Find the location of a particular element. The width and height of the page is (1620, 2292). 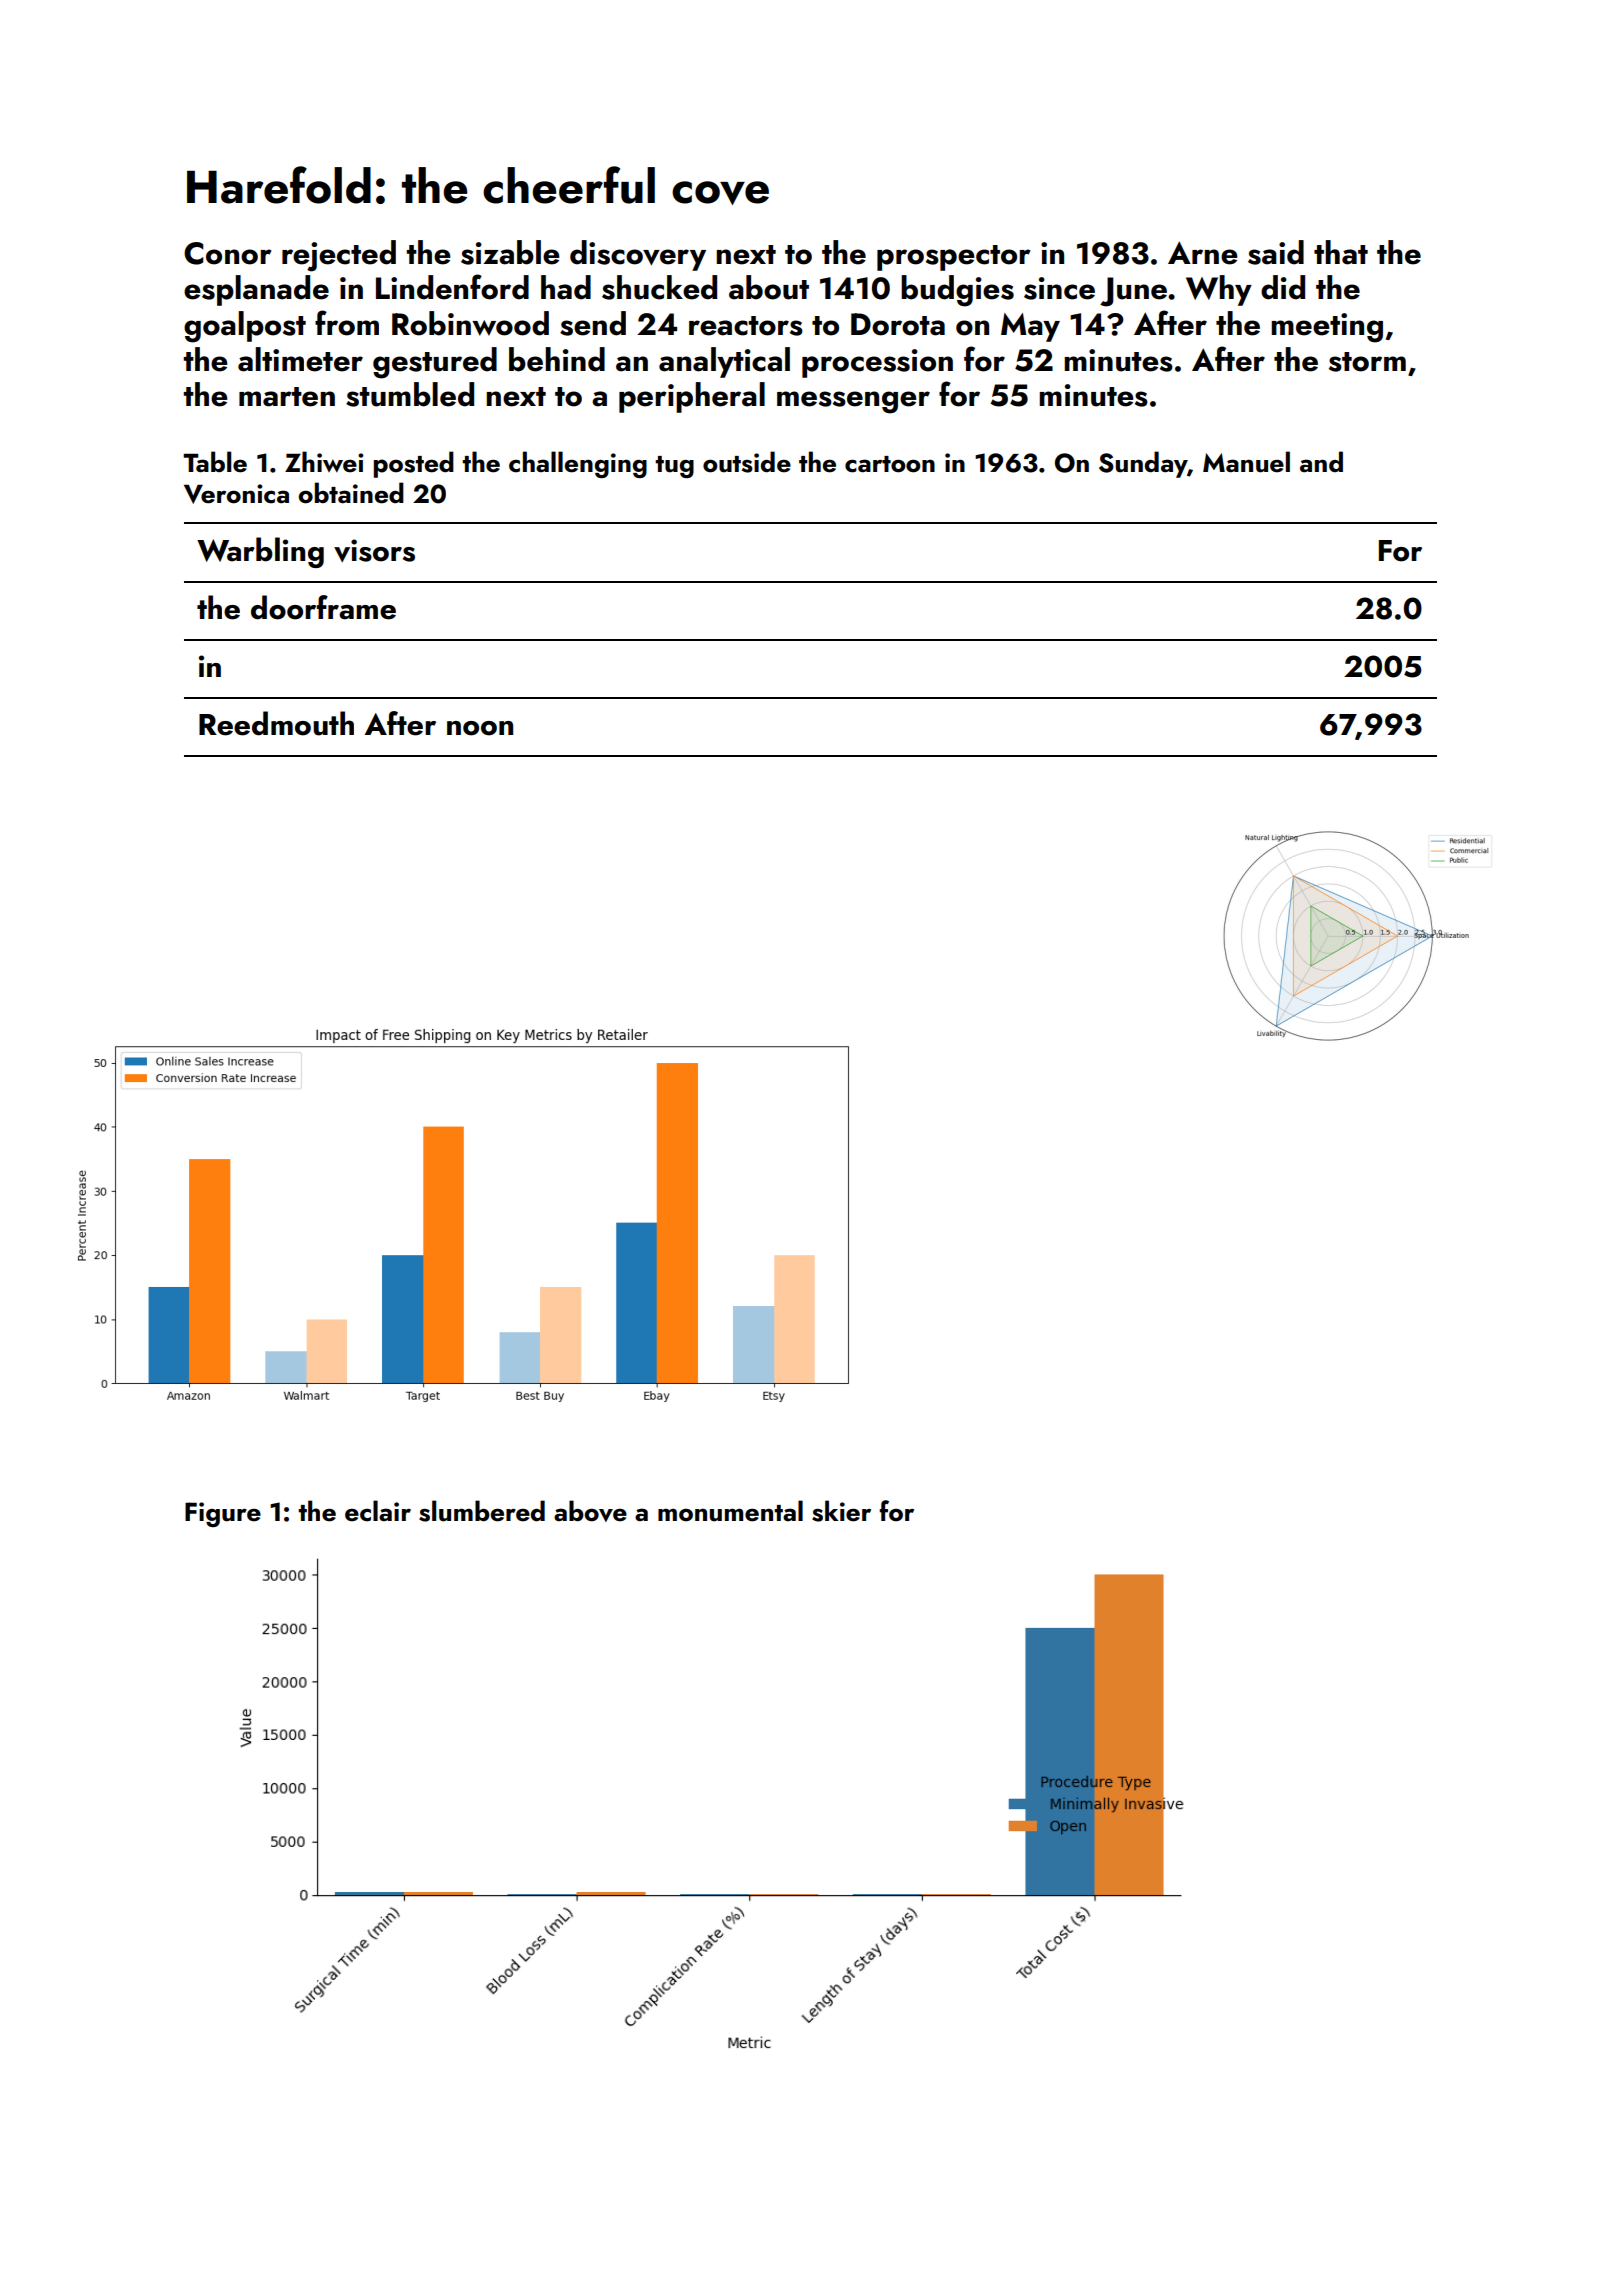

cartoon is located at coordinates (890, 464).
